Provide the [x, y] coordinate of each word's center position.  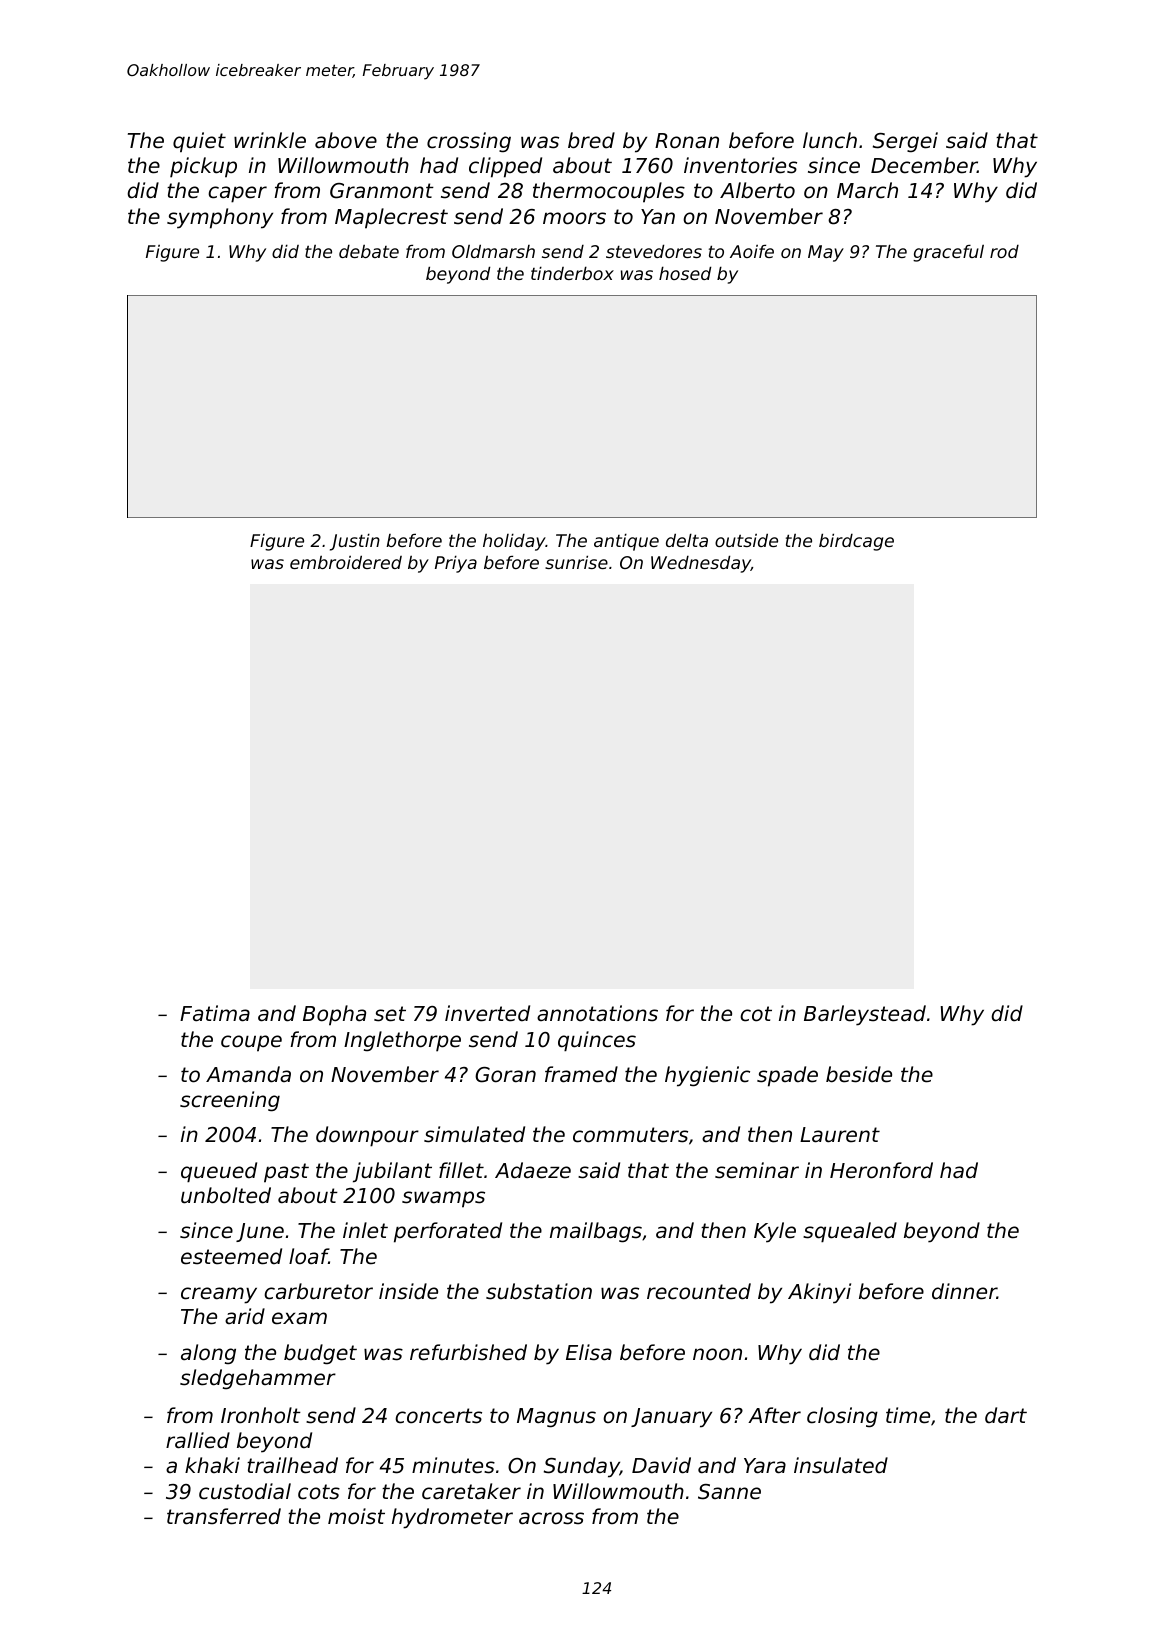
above [346, 140]
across [551, 1518]
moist [356, 1516]
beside [859, 1074]
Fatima [215, 1013]
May [826, 253]
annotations [597, 1013]
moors [574, 218]
